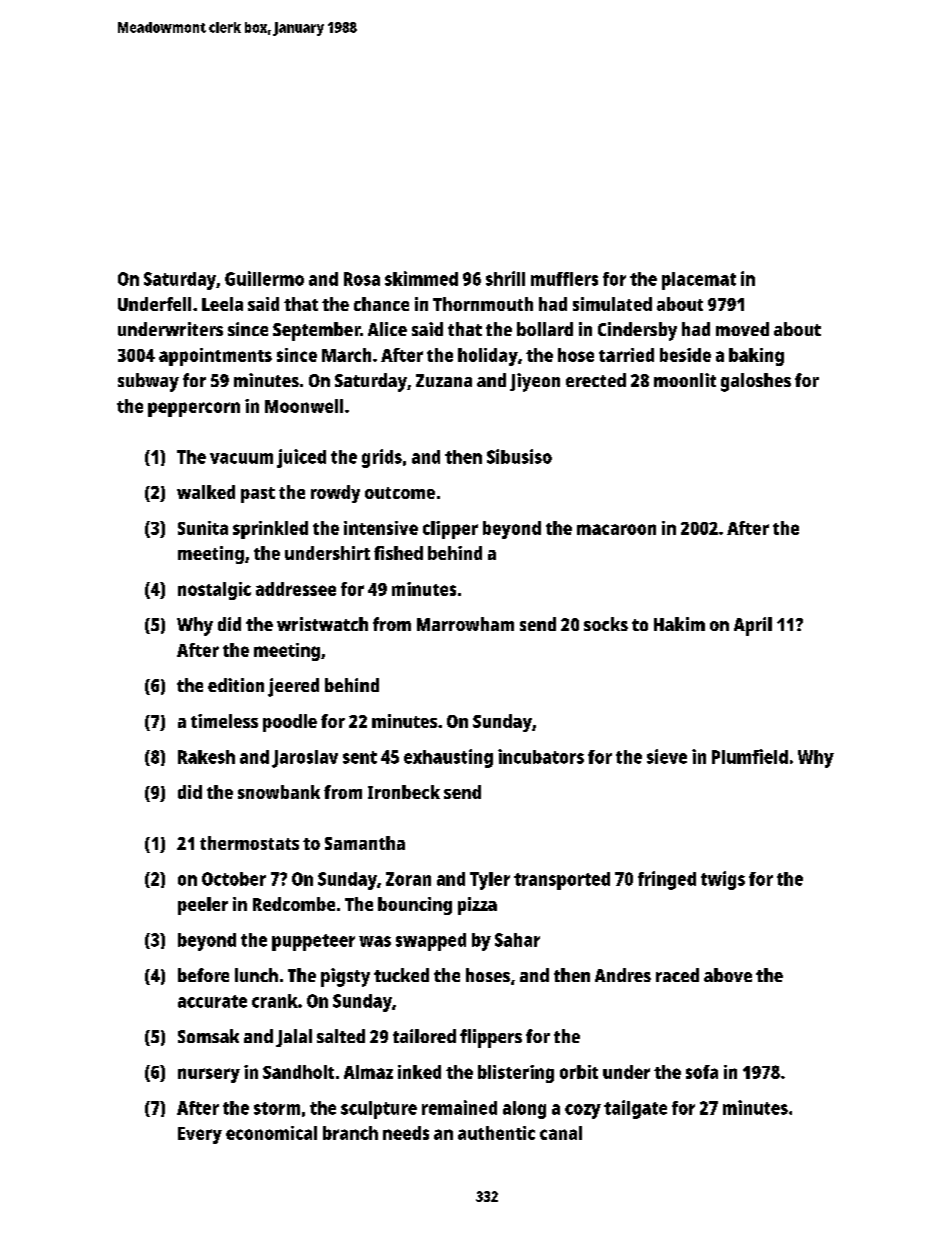  What do you see at coordinates (491, 1038) in the document?
I see `flippers` at bounding box center [491, 1038].
